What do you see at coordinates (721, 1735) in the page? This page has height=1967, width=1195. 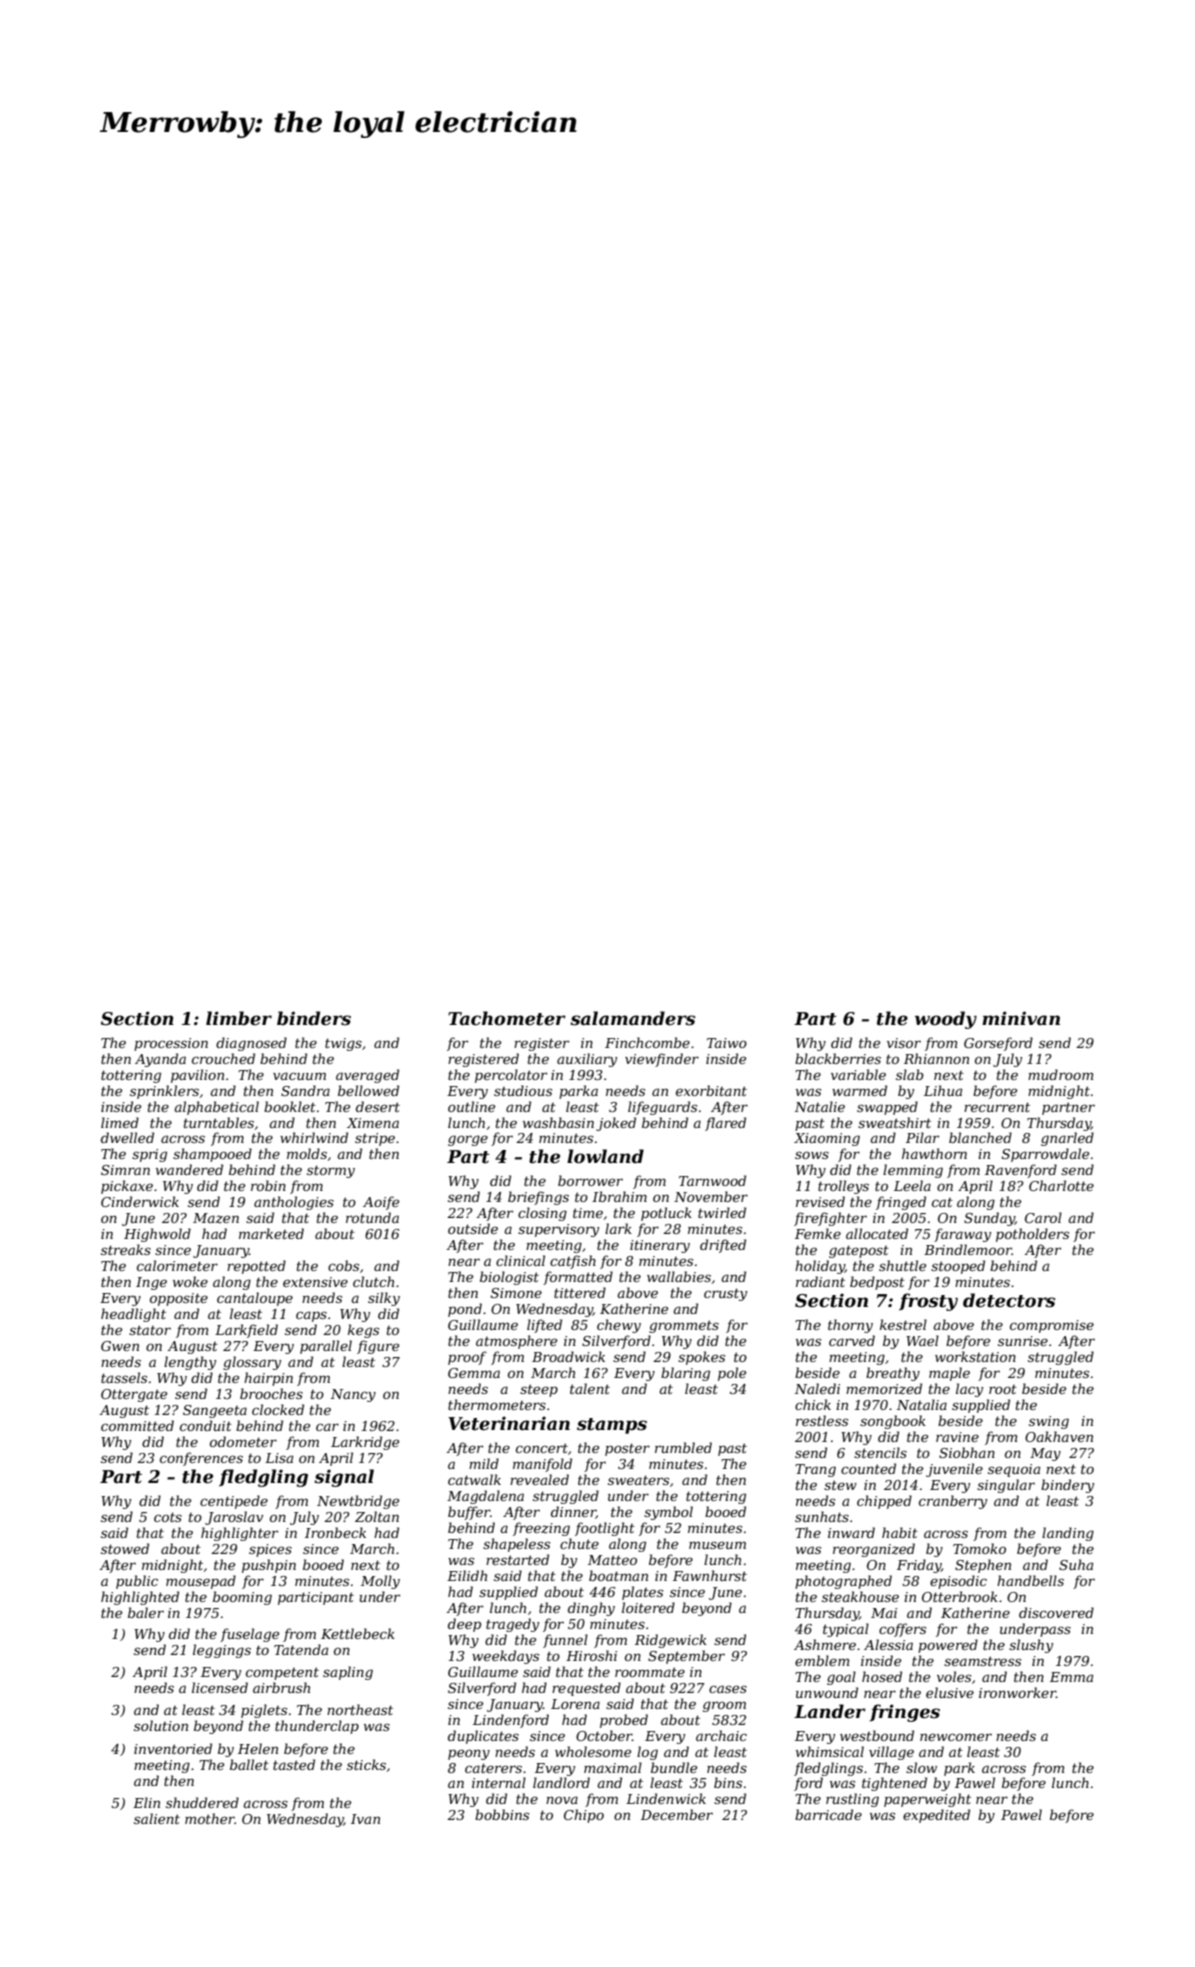 I see `archaic` at bounding box center [721, 1735].
